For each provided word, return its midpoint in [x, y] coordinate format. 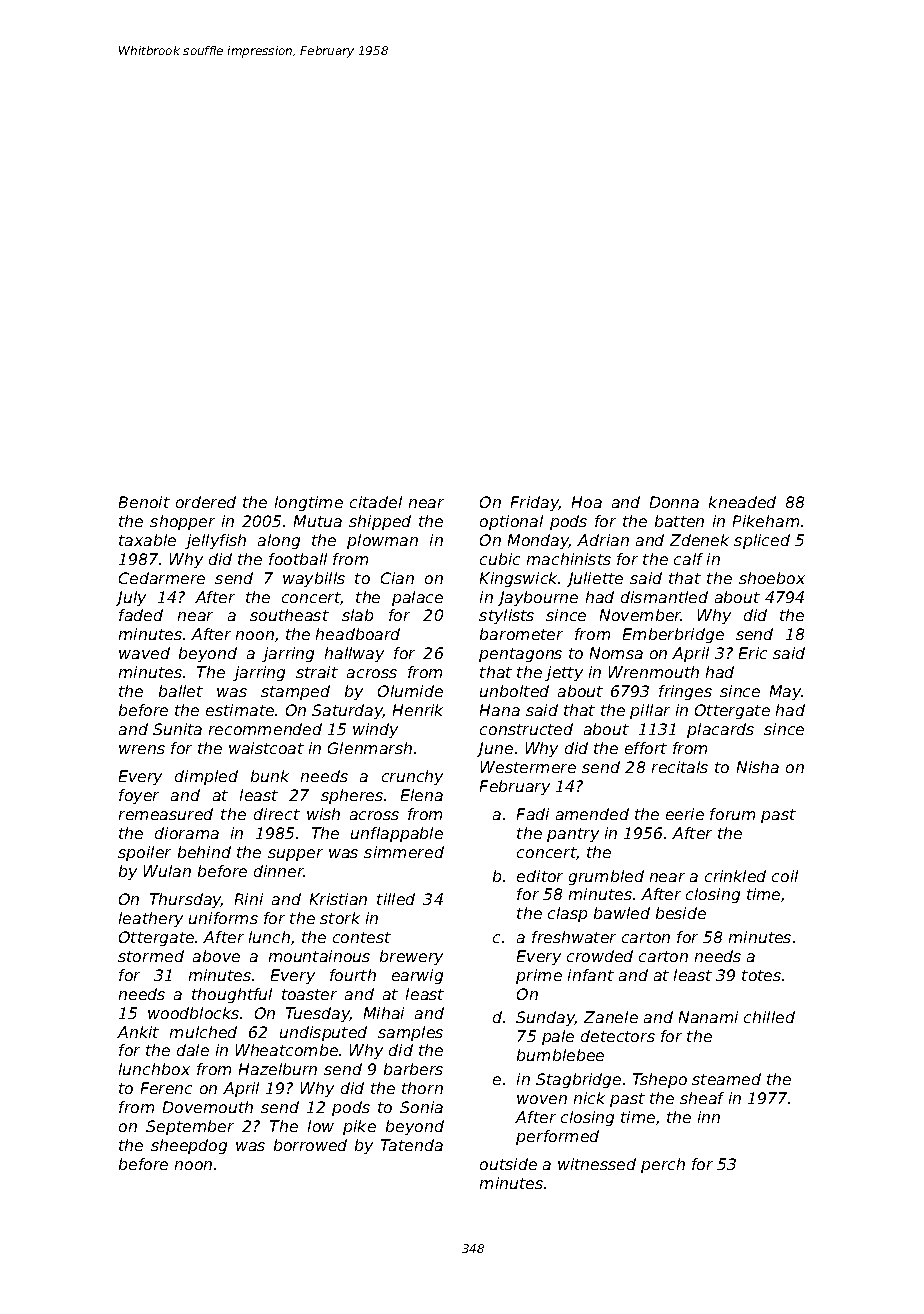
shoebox [772, 578]
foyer [139, 796]
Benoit [144, 502]
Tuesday [318, 1014]
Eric [753, 653]
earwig [417, 976]
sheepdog [189, 1146]
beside [681, 913]
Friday [535, 503]
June [495, 749]
